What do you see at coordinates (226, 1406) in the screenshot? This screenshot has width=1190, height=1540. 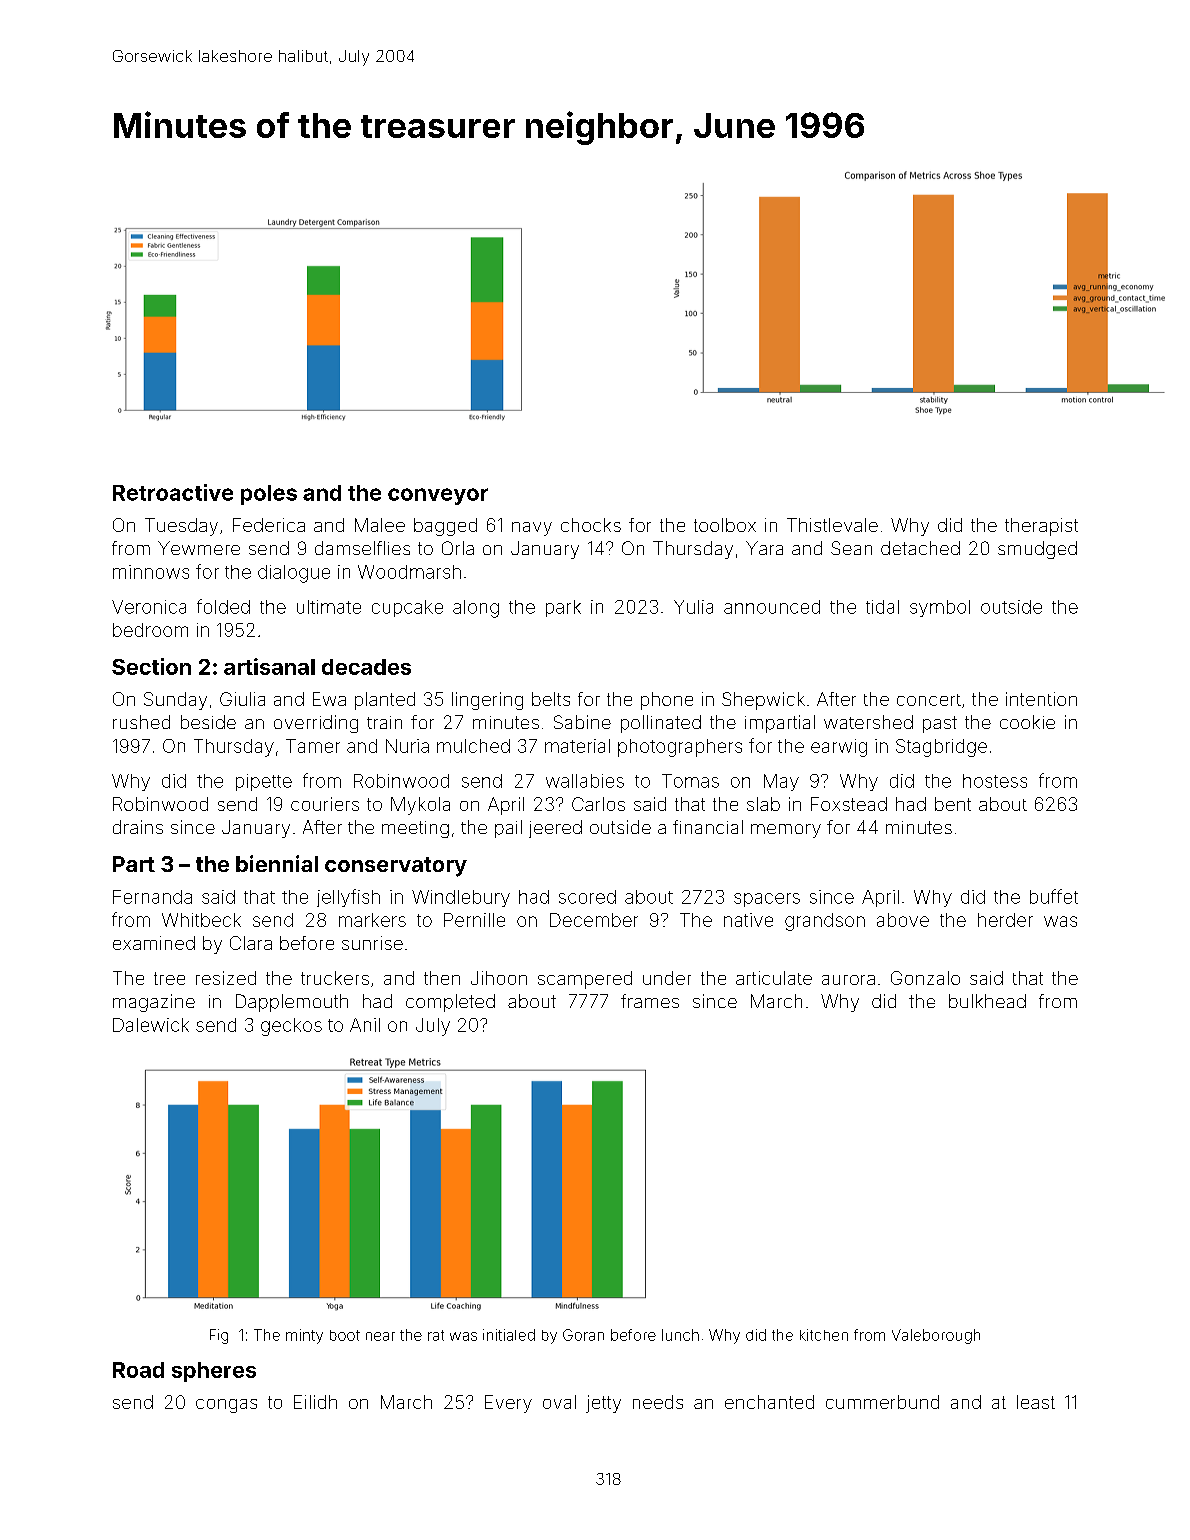 I see `congas` at bounding box center [226, 1406].
